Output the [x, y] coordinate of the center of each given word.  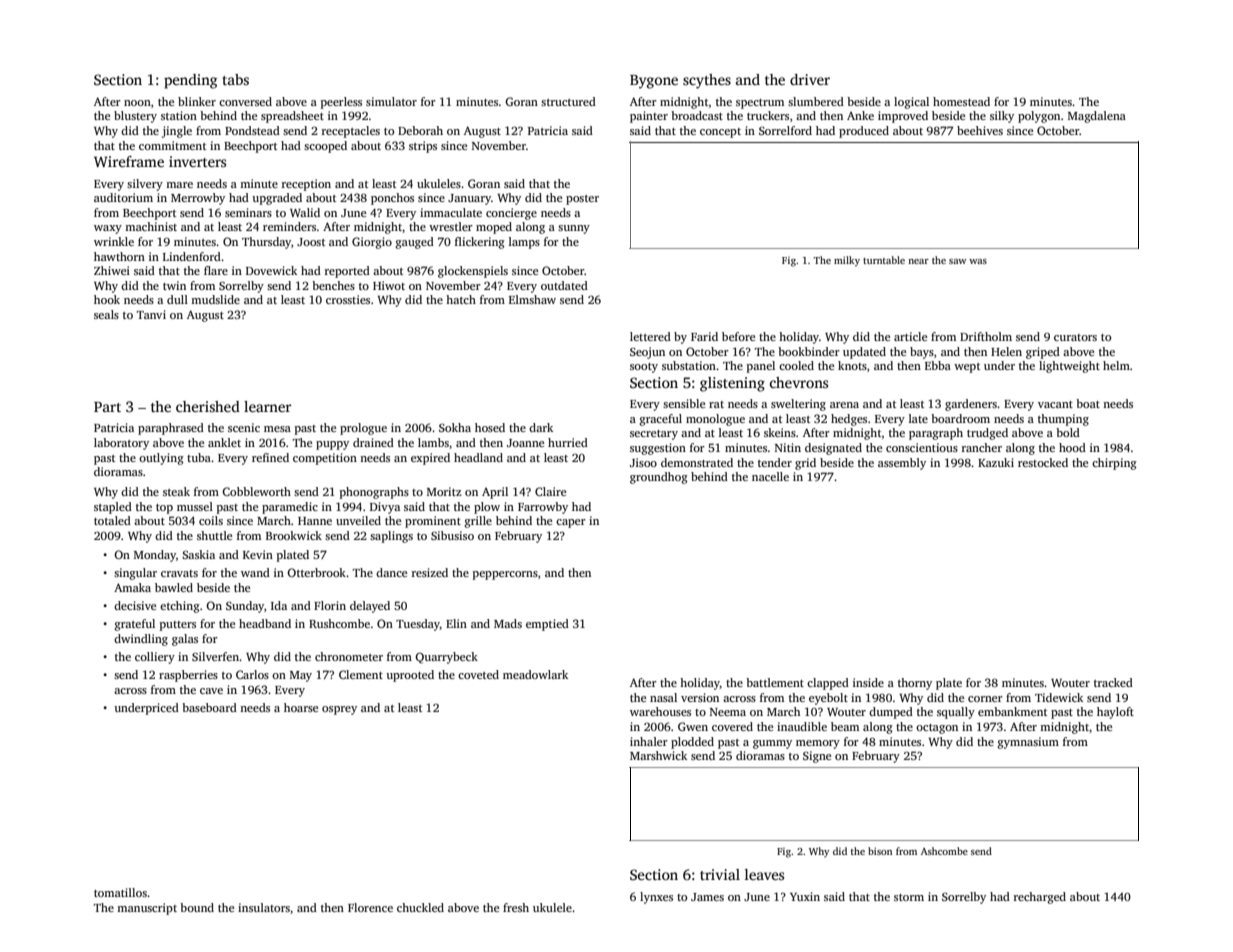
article [910, 336]
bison [880, 851]
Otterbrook [316, 572]
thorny [915, 684]
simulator [391, 101]
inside [868, 682]
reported [347, 272]
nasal [663, 697]
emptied [547, 625]
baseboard [209, 707]
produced [864, 132]
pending [190, 81]
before [738, 336]
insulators [264, 907]
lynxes [656, 898]
